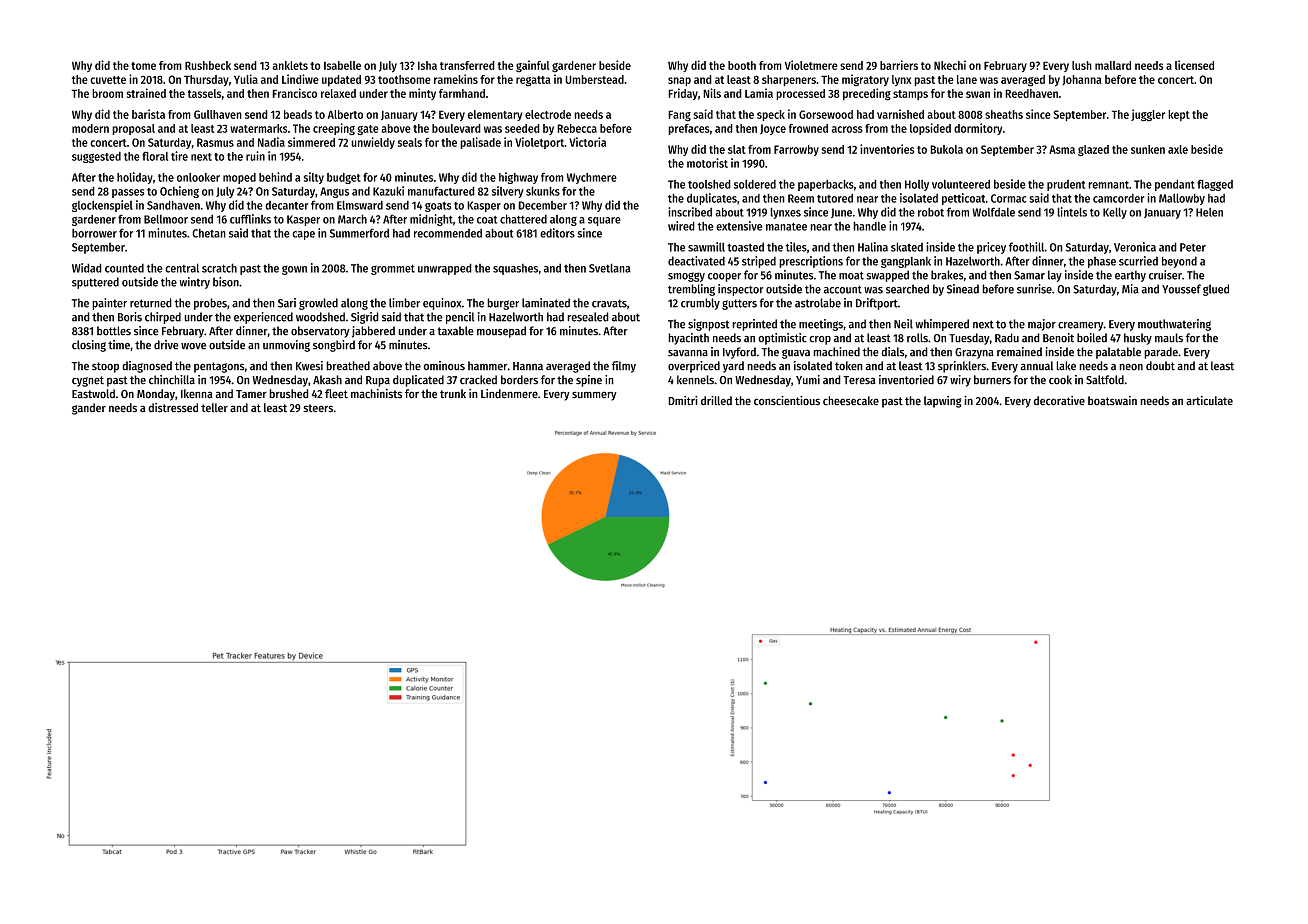 The width and height of the document is (1308, 924). I want to click on gutters, so click(739, 304).
